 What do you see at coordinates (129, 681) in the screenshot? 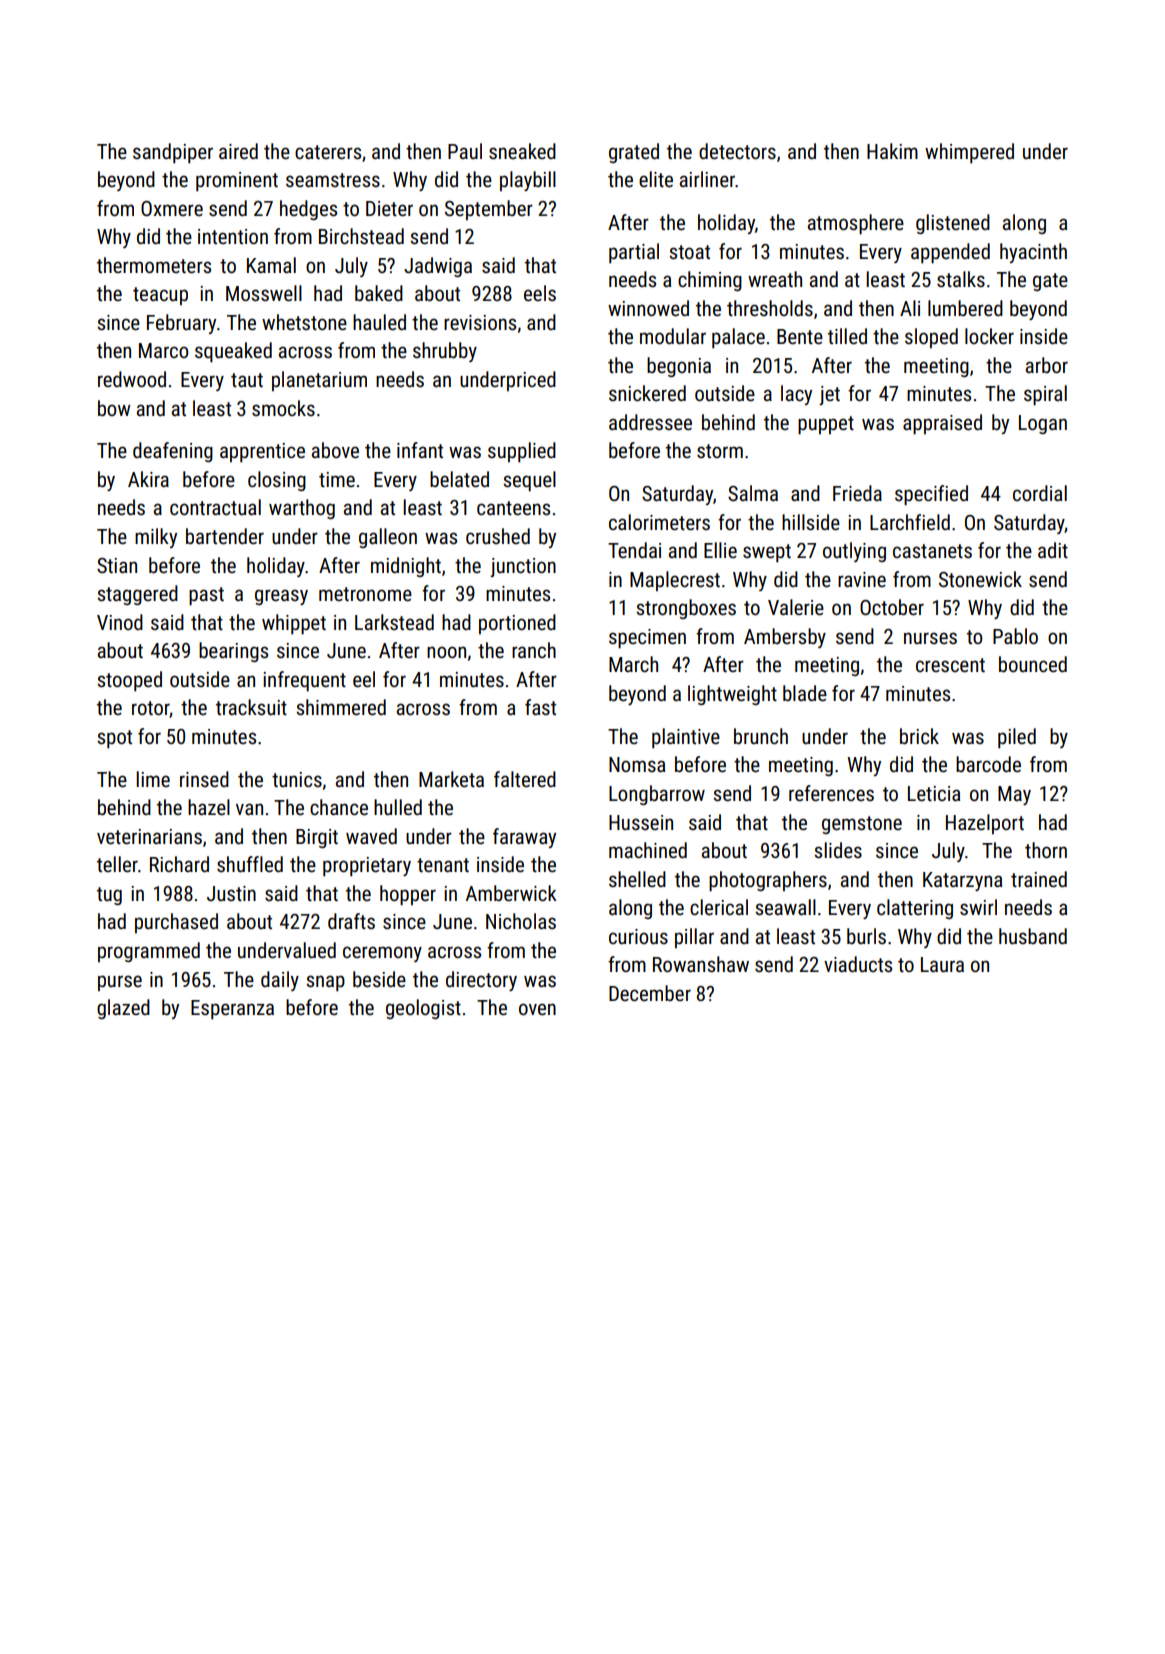
I see `stooped` at bounding box center [129, 681].
